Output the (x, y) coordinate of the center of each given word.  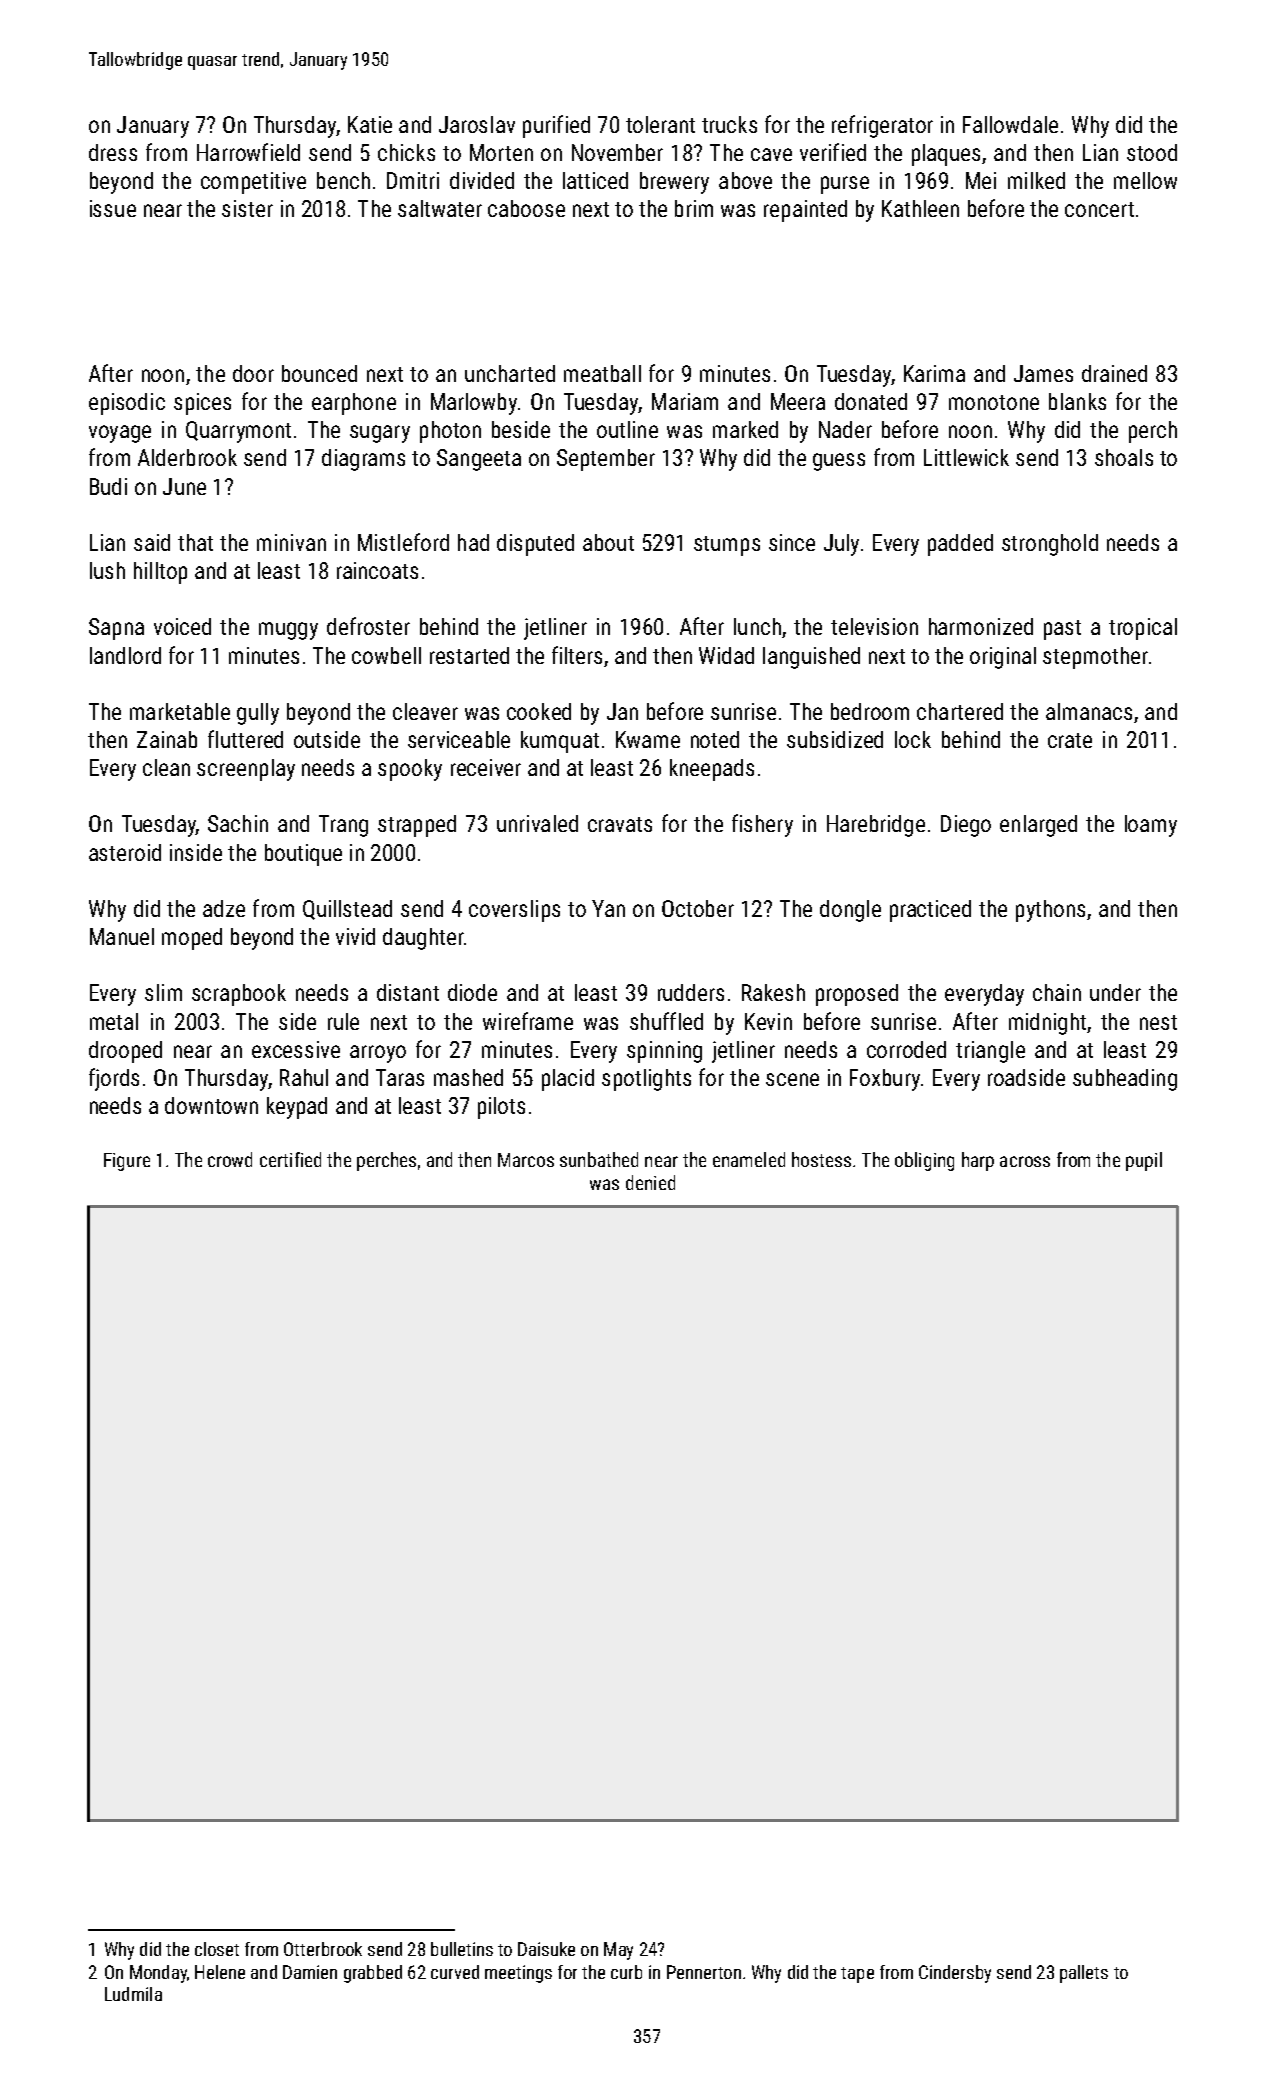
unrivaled (537, 823)
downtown (211, 1105)
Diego (966, 826)
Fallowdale (1010, 124)
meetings (518, 1974)
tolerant (660, 124)
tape (857, 1975)
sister (247, 208)
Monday (158, 1974)
